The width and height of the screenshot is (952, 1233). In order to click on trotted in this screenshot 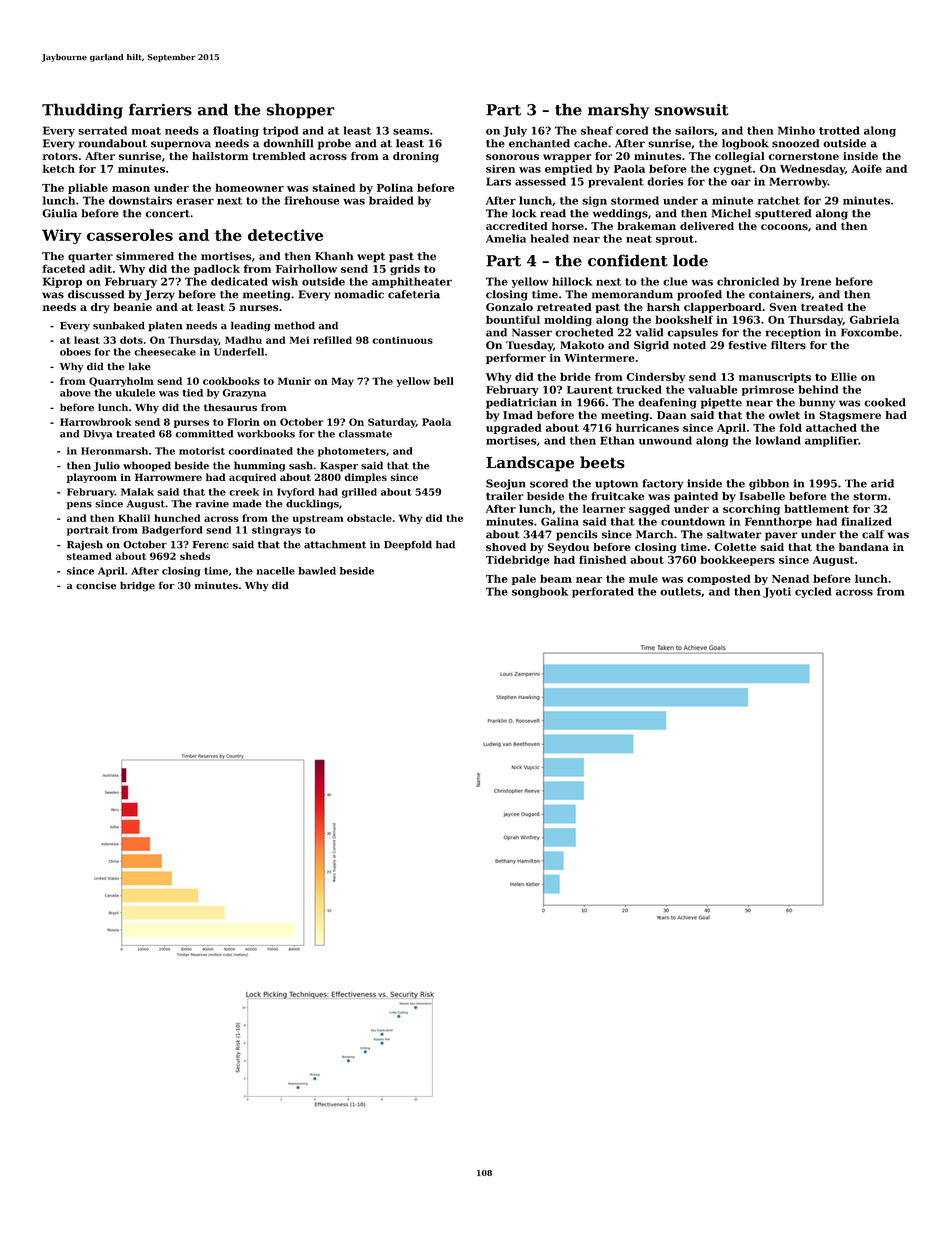, I will do `click(839, 130)`.
